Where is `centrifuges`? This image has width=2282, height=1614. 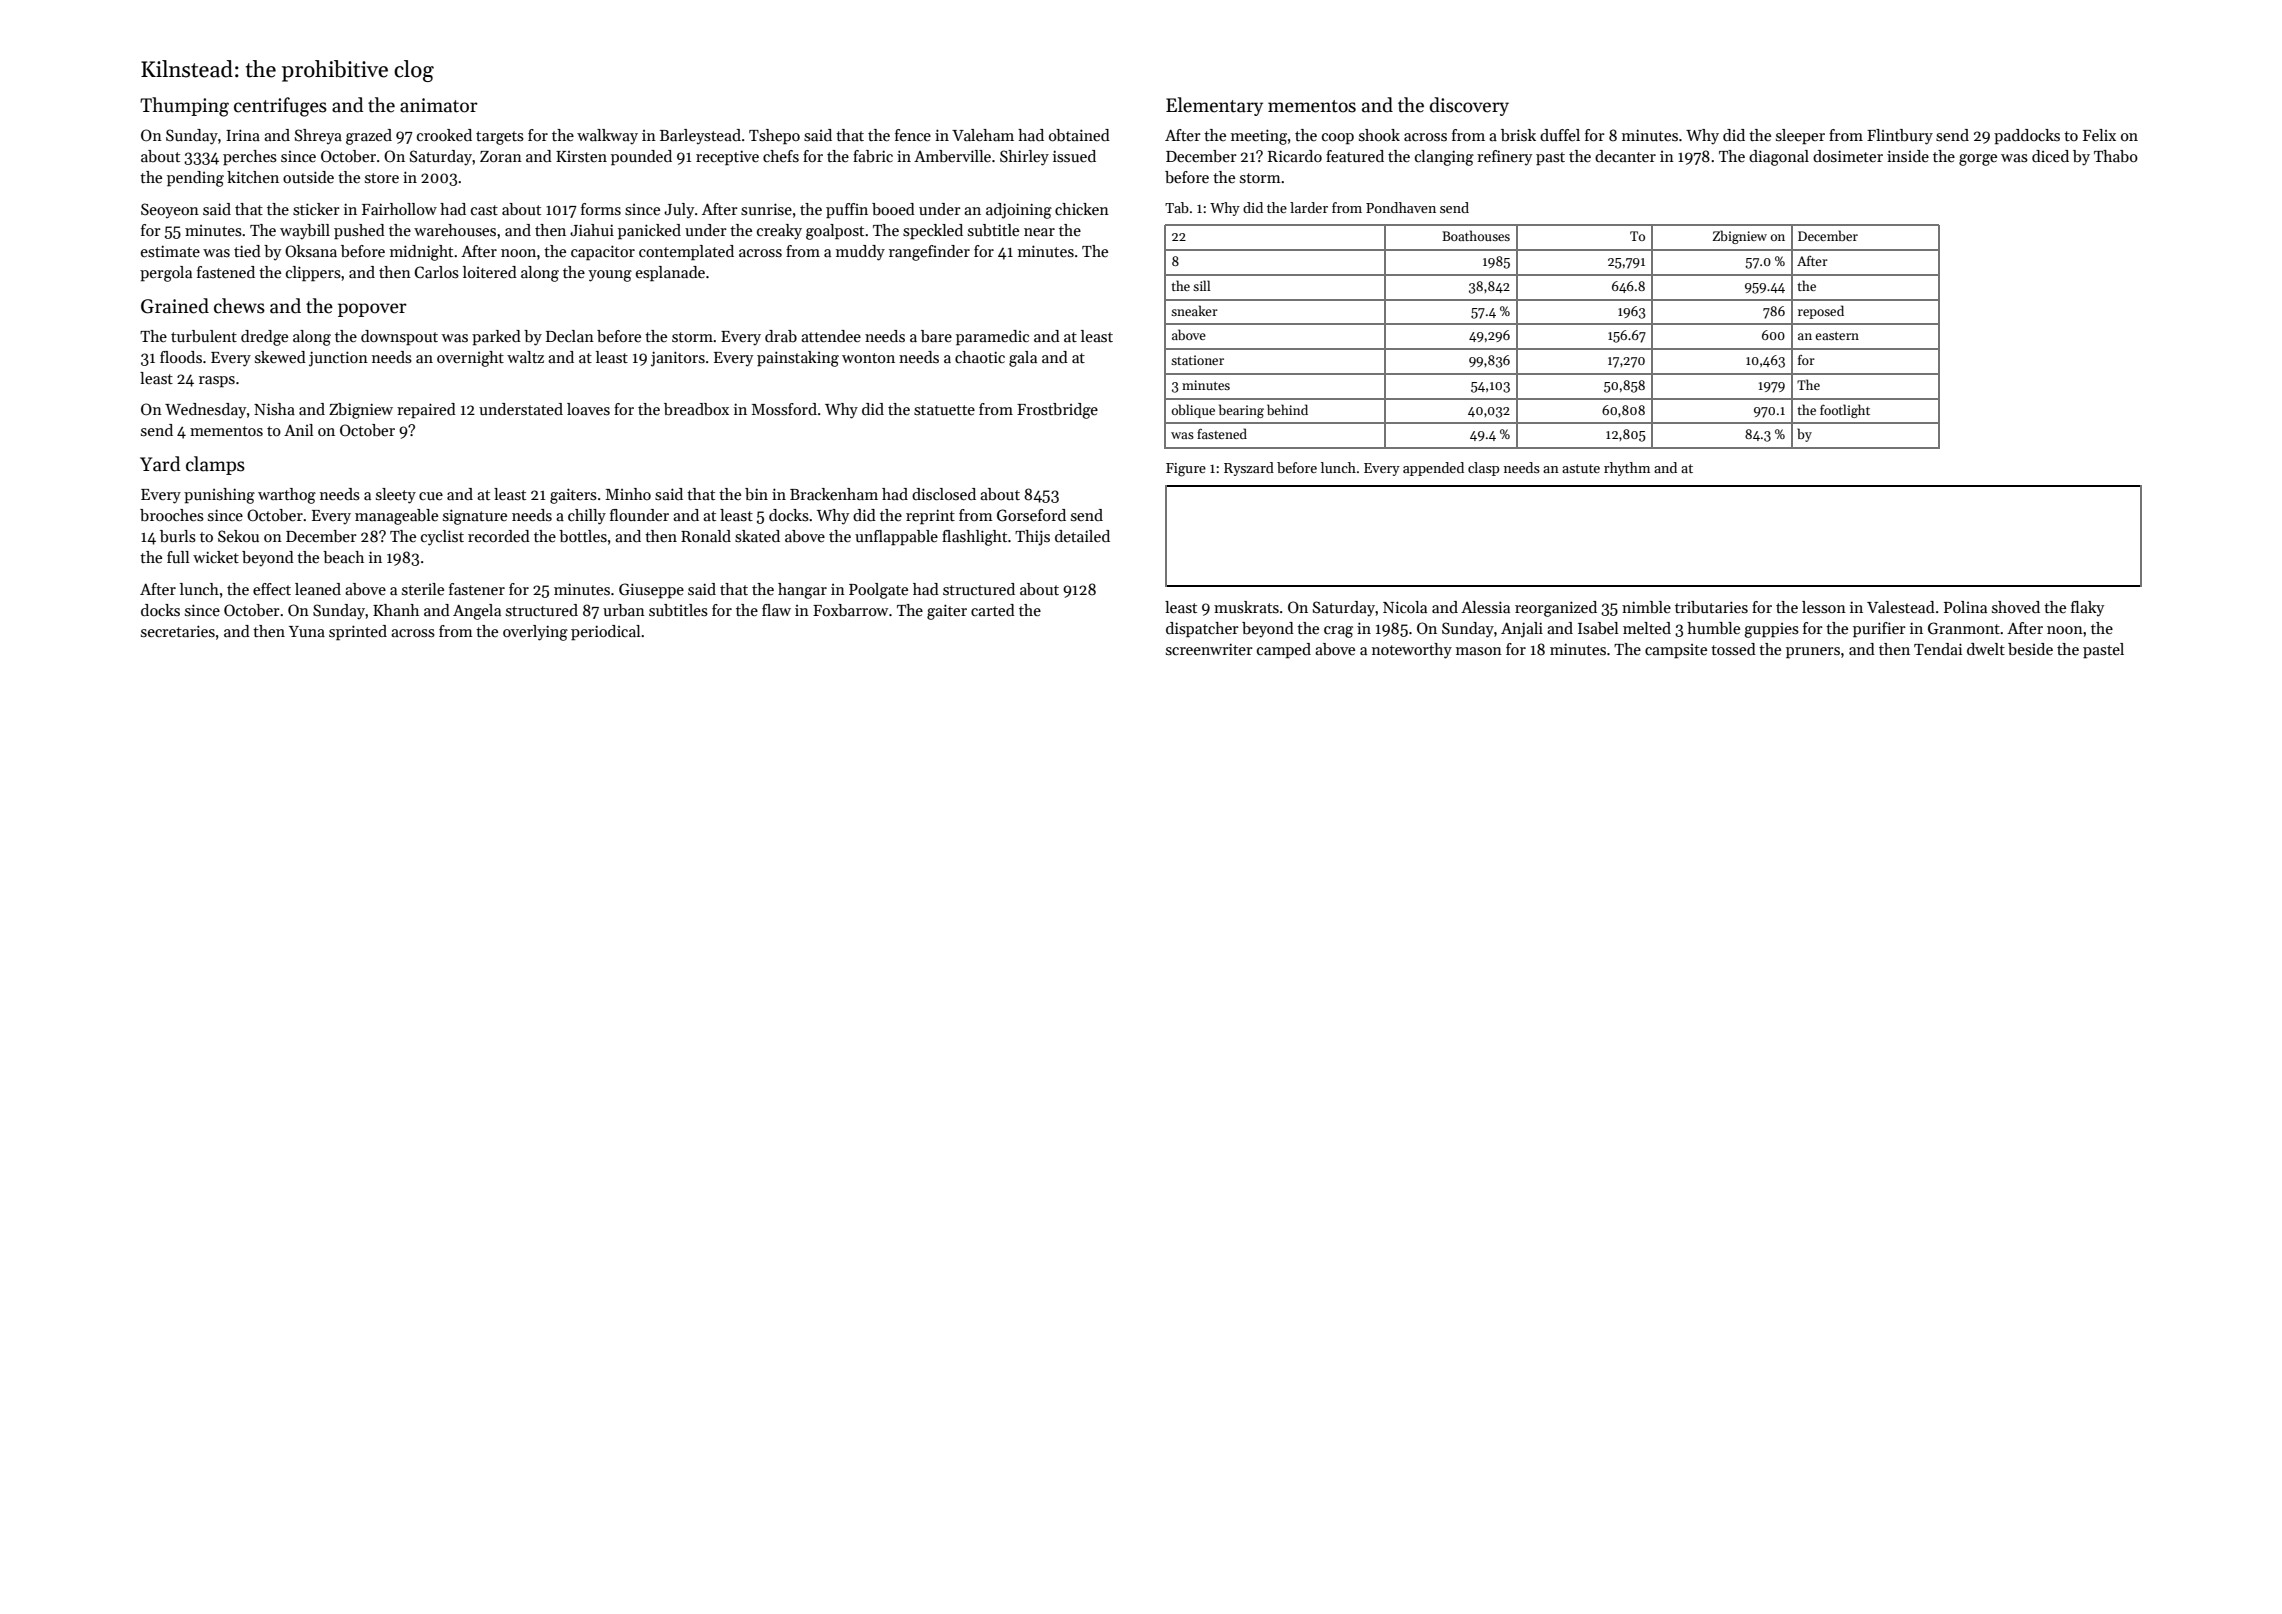
centrifuges is located at coordinates (280, 107).
